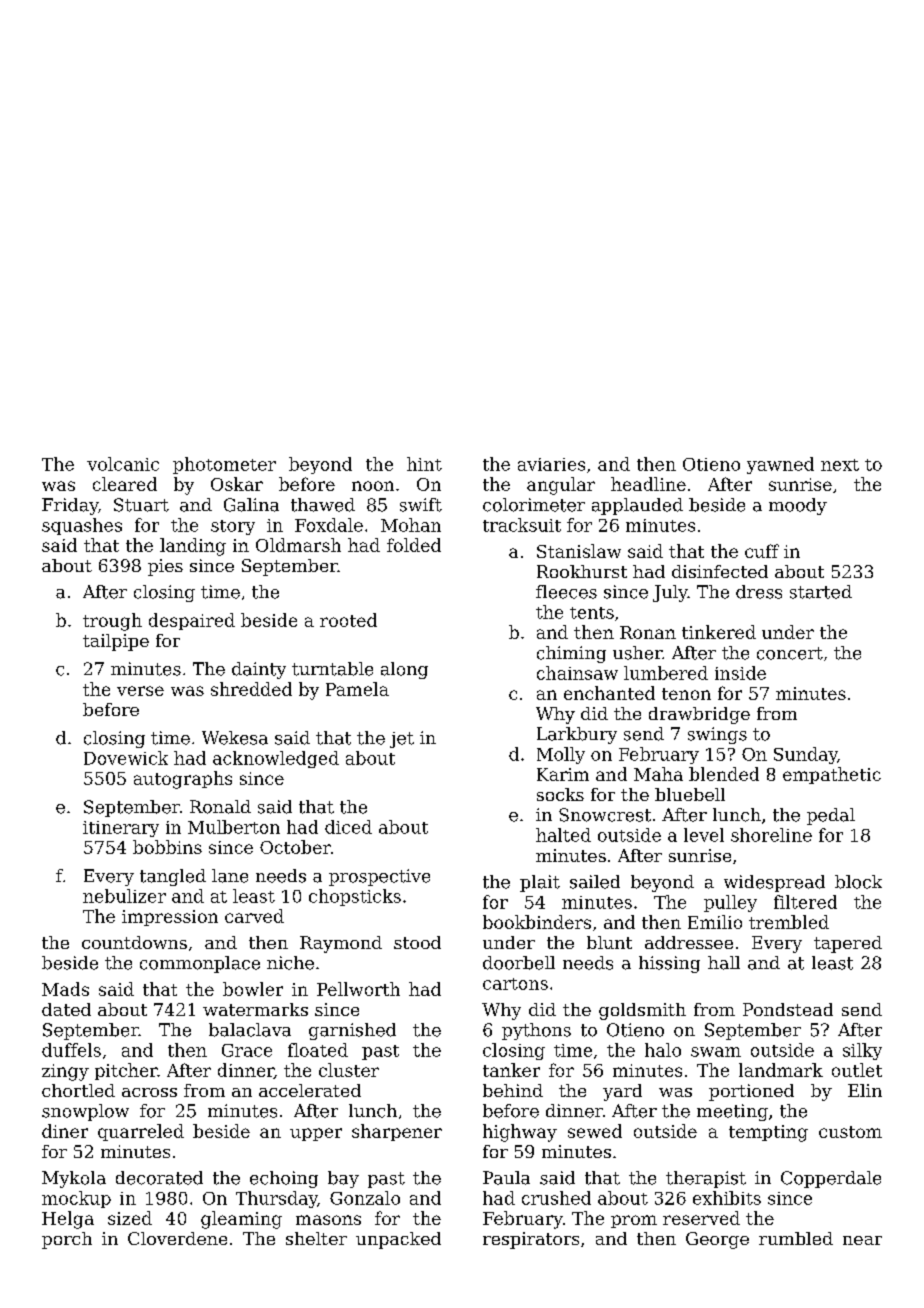 The image size is (924, 1308). What do you see at coordinates (720, 571) in the screenshot?
I see `disinfected` at bounding box center [720, 571].
